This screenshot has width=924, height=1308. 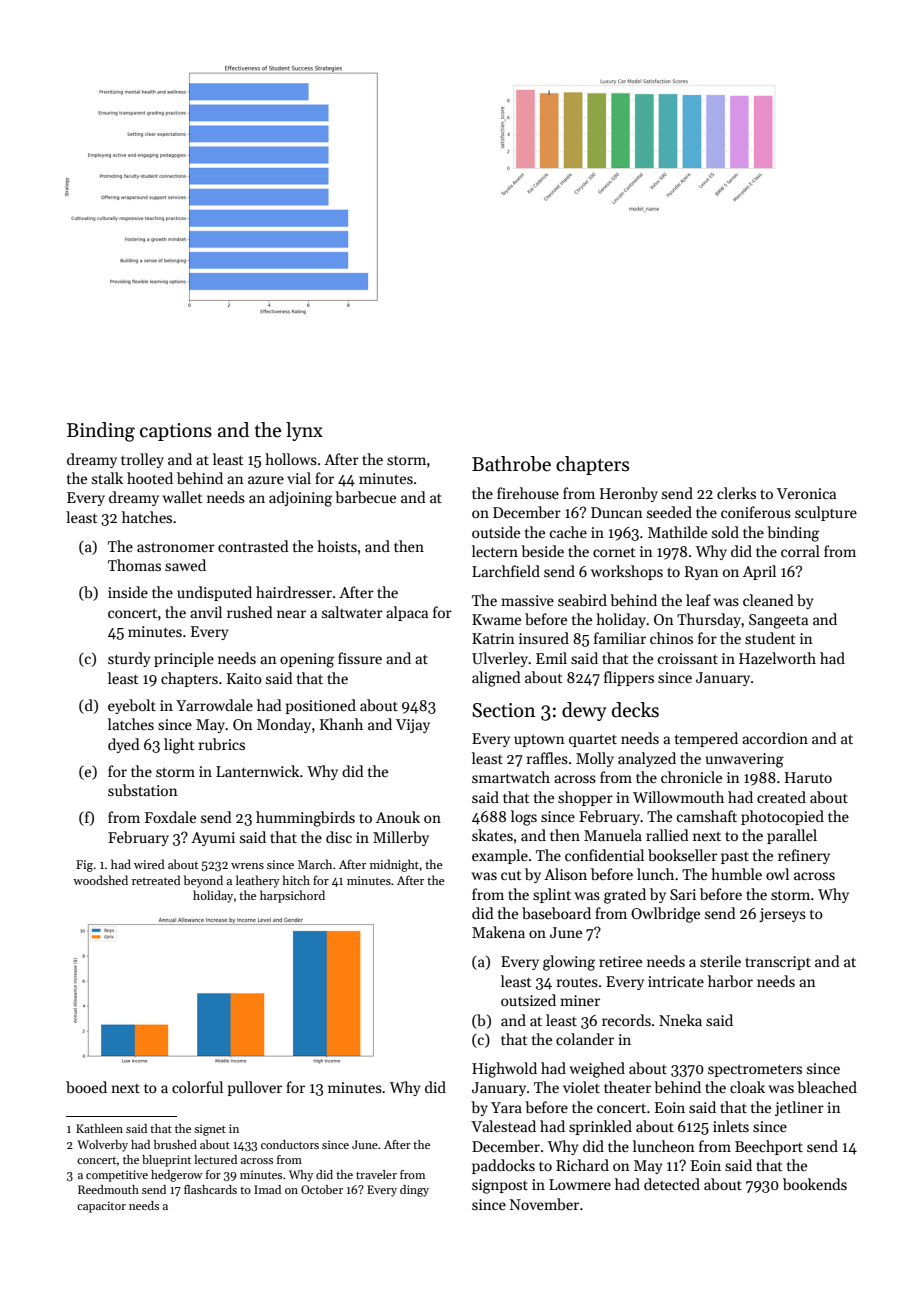 I want to click on capacitor, so click(x=101, y=1207).
